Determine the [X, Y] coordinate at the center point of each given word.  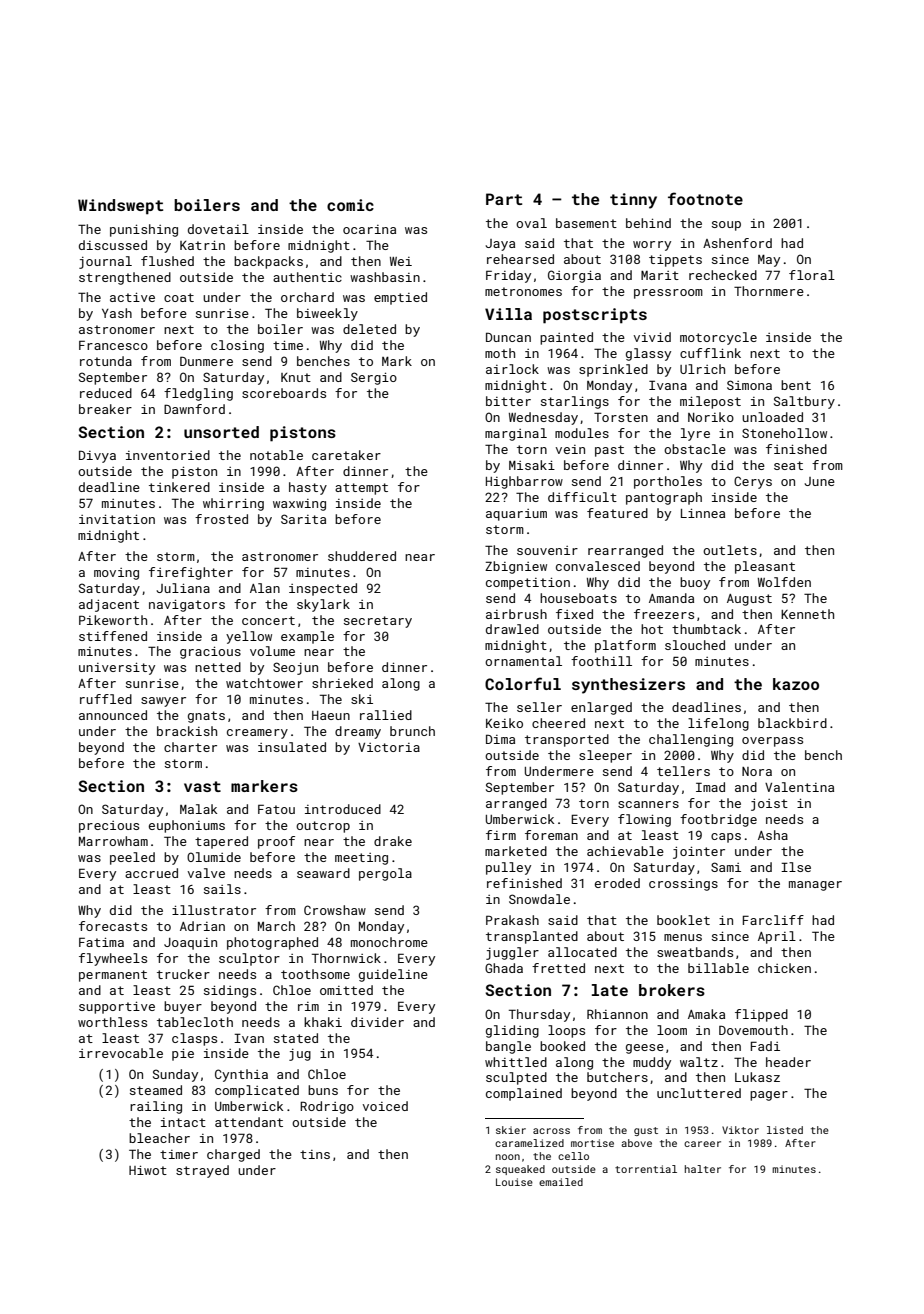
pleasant [765, 567]
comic [350, 205]
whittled [516, 1062]
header [788, 1062]
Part [504, 199]
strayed [202, 1171]
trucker [183, 974]
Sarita [303, 519]
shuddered [362, 556]
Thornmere [769, 291]
